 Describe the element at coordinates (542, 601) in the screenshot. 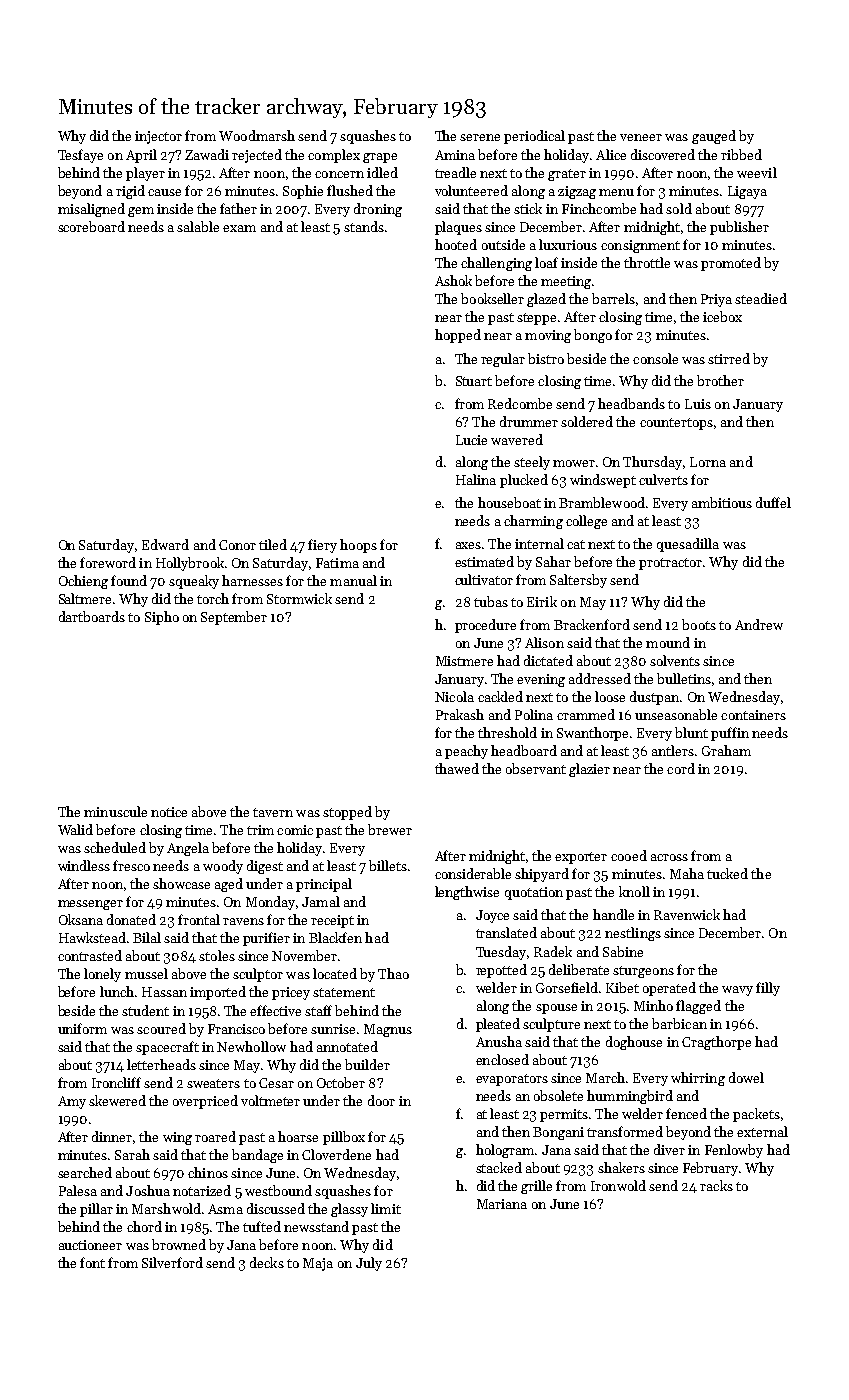

I see `Eirik` at that location.
